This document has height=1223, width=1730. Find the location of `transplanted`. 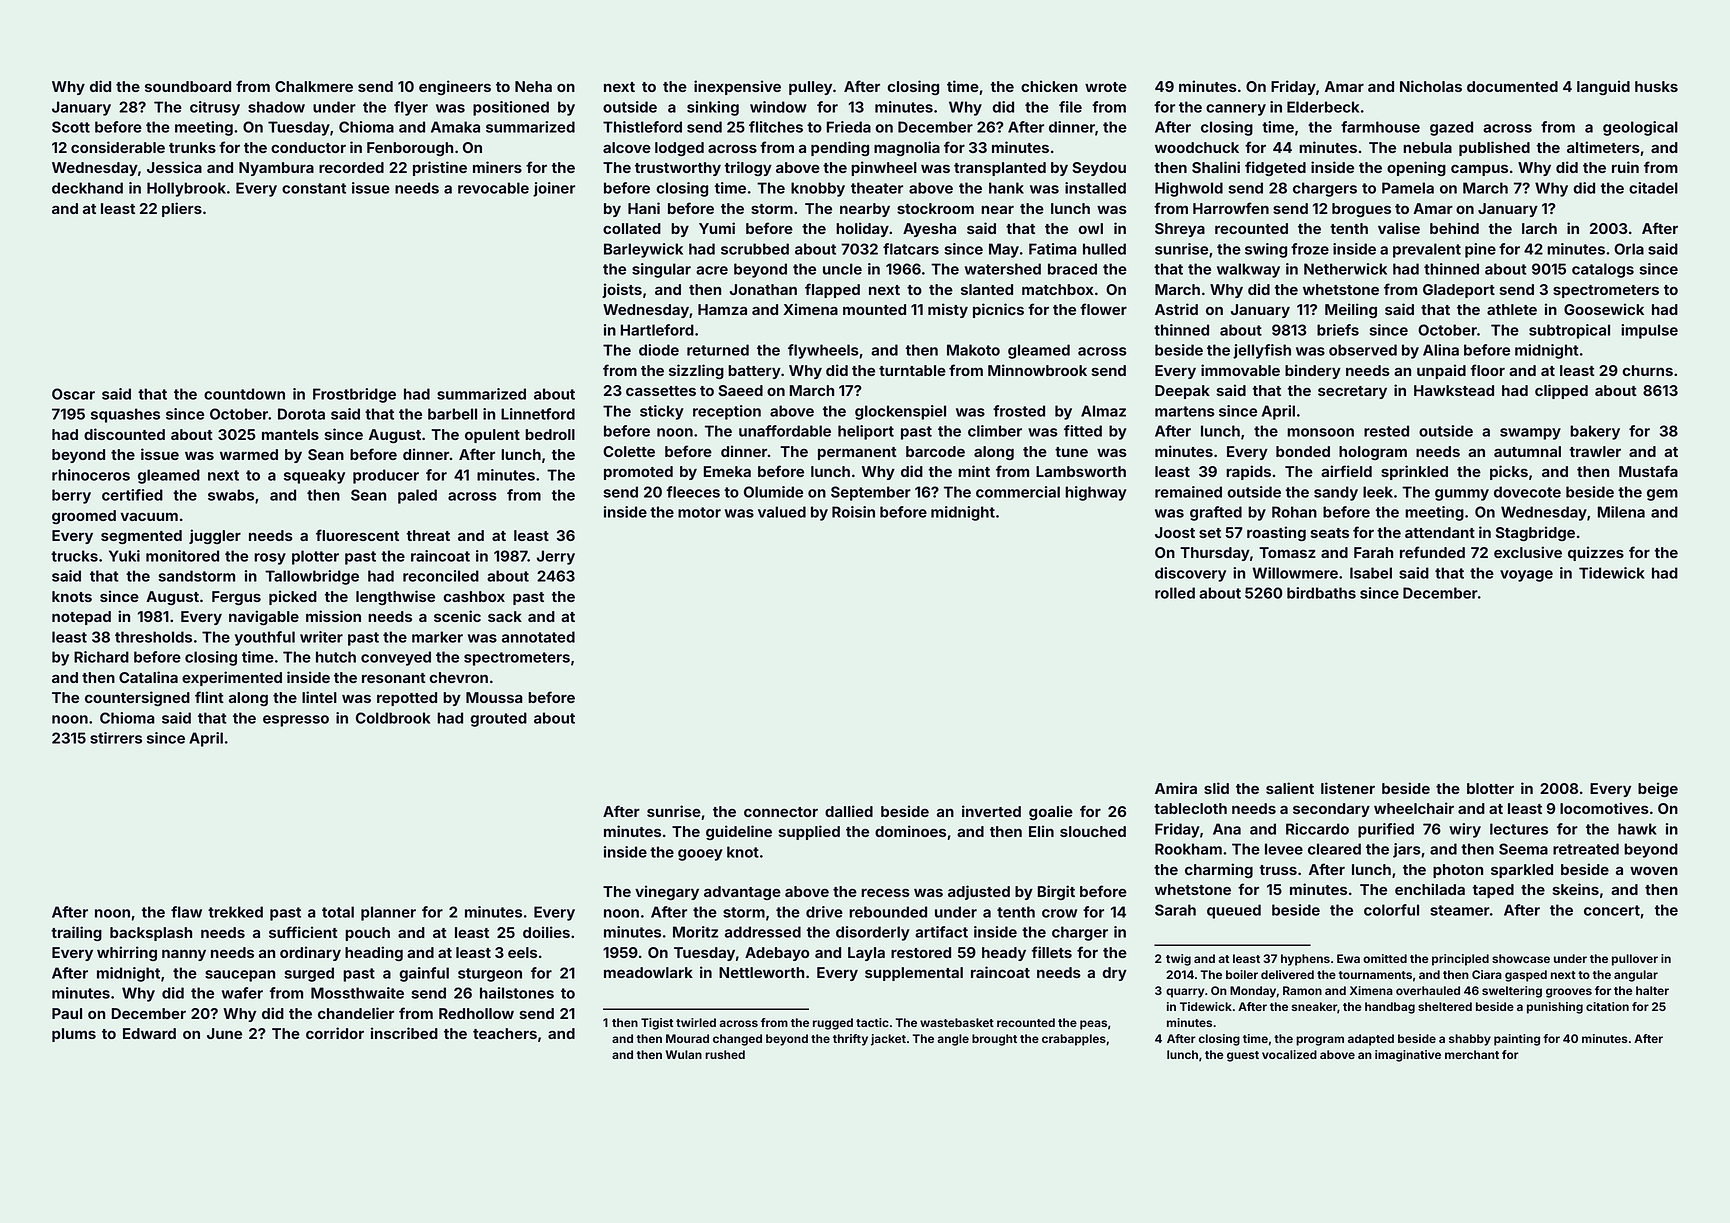

transplanted is located at coordinates (1000, 169).
